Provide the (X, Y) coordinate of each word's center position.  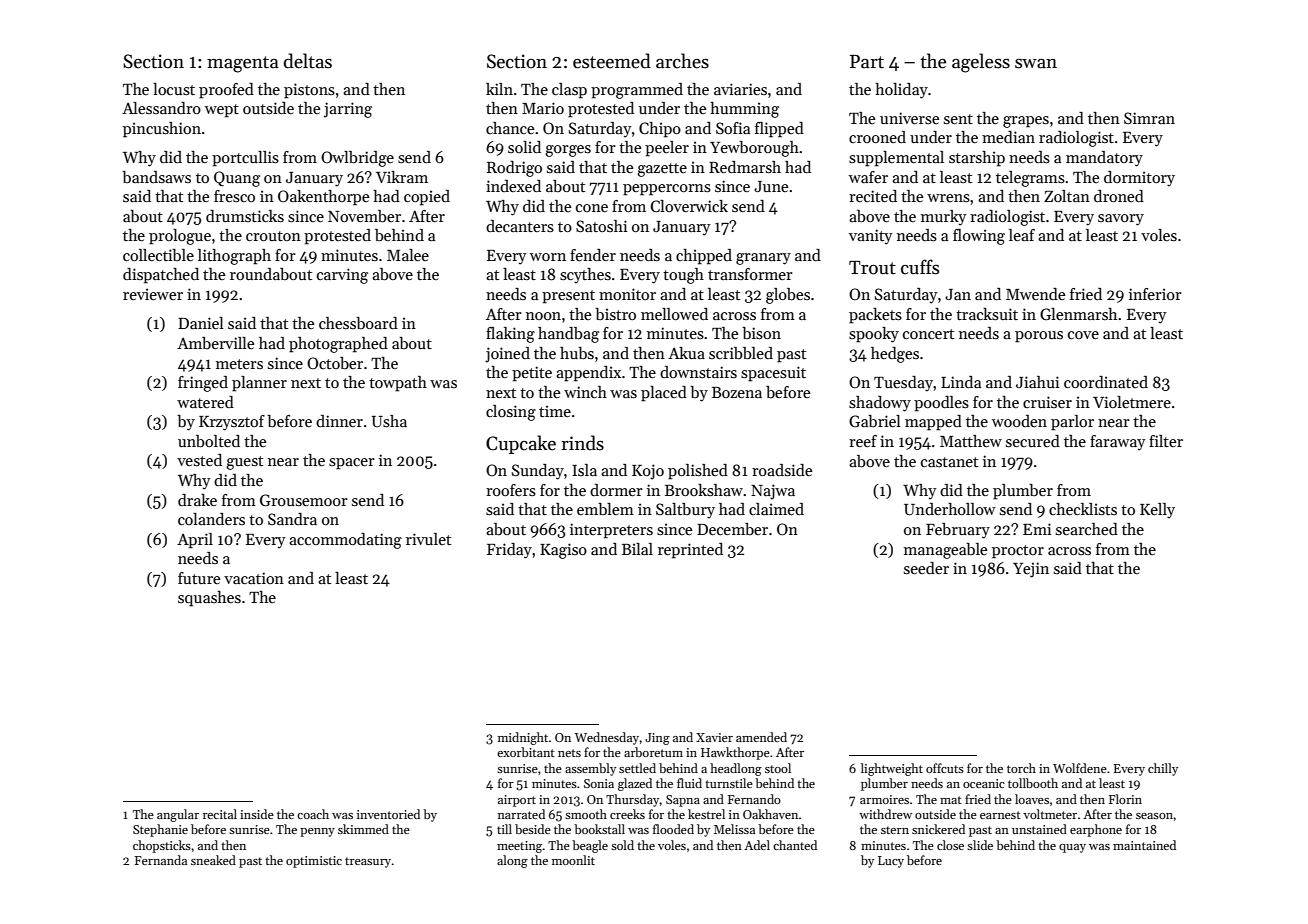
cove (1083, 335)
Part (867, 62)
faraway (1118, 443)
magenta (243, 64)
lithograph (234, 257)
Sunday (538, 472)
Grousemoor (304, 500)
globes (788, 296)
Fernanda (161, 860)
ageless (981, 63)
